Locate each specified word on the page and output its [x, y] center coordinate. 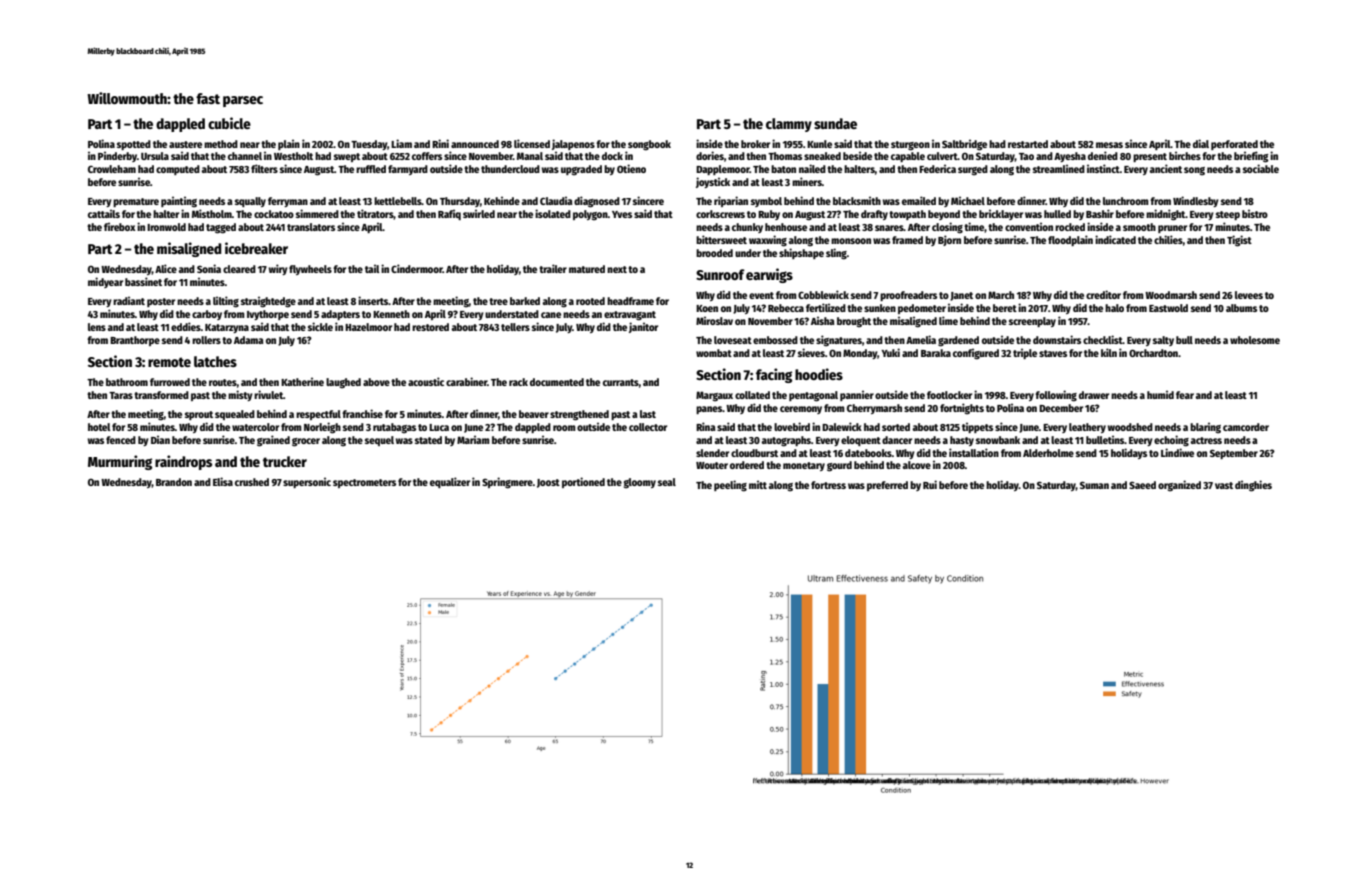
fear [1185, 395]
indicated [1115, 239]
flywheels [310, 270]
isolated [553, 213]
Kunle [819, 144]
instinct [1103, 168]
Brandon [174, 482]
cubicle [229, 123]
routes [223, 382]
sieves [811, 352]
